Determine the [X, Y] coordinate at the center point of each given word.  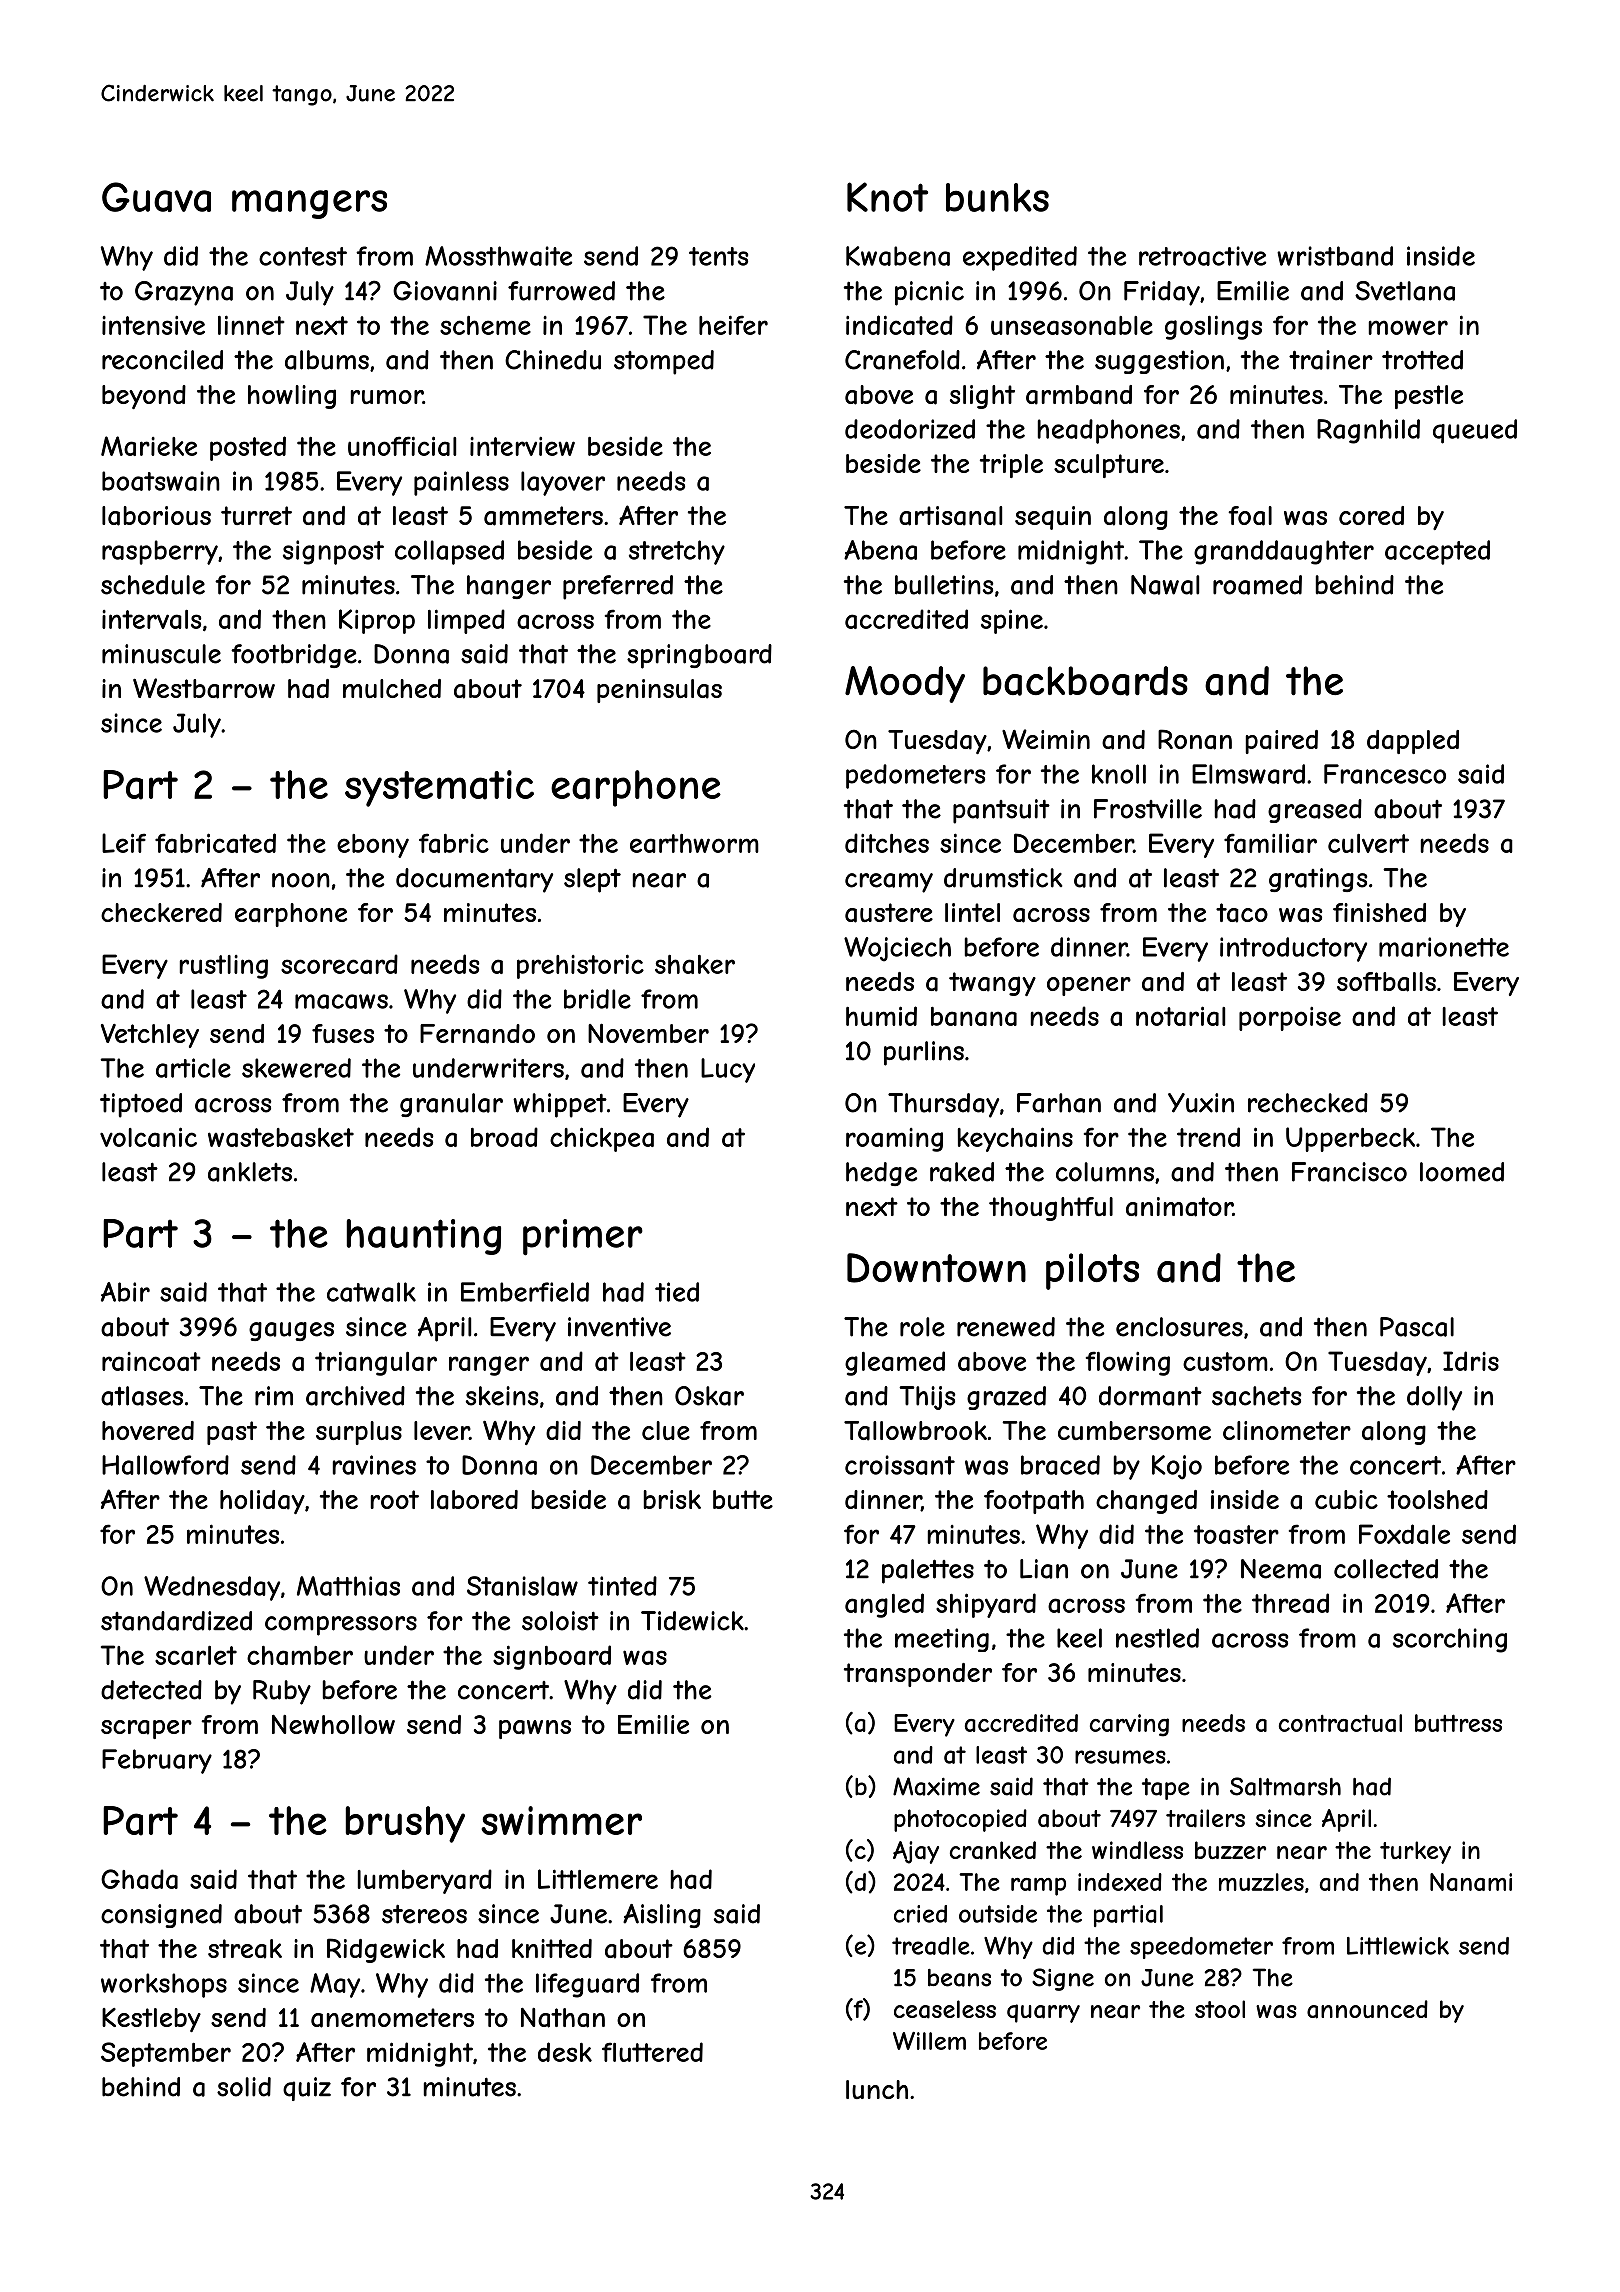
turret [256, 515]
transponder [918, 1675]
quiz [307, 2089]
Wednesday [212, 1588]
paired [1281, 742]
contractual [1340, 1723]
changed [1146, 1502]
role [922, 1327]
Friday [1162, 293]
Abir [125, 1292]
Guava [156, 197]
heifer [733, 325]
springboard [699, 656]
